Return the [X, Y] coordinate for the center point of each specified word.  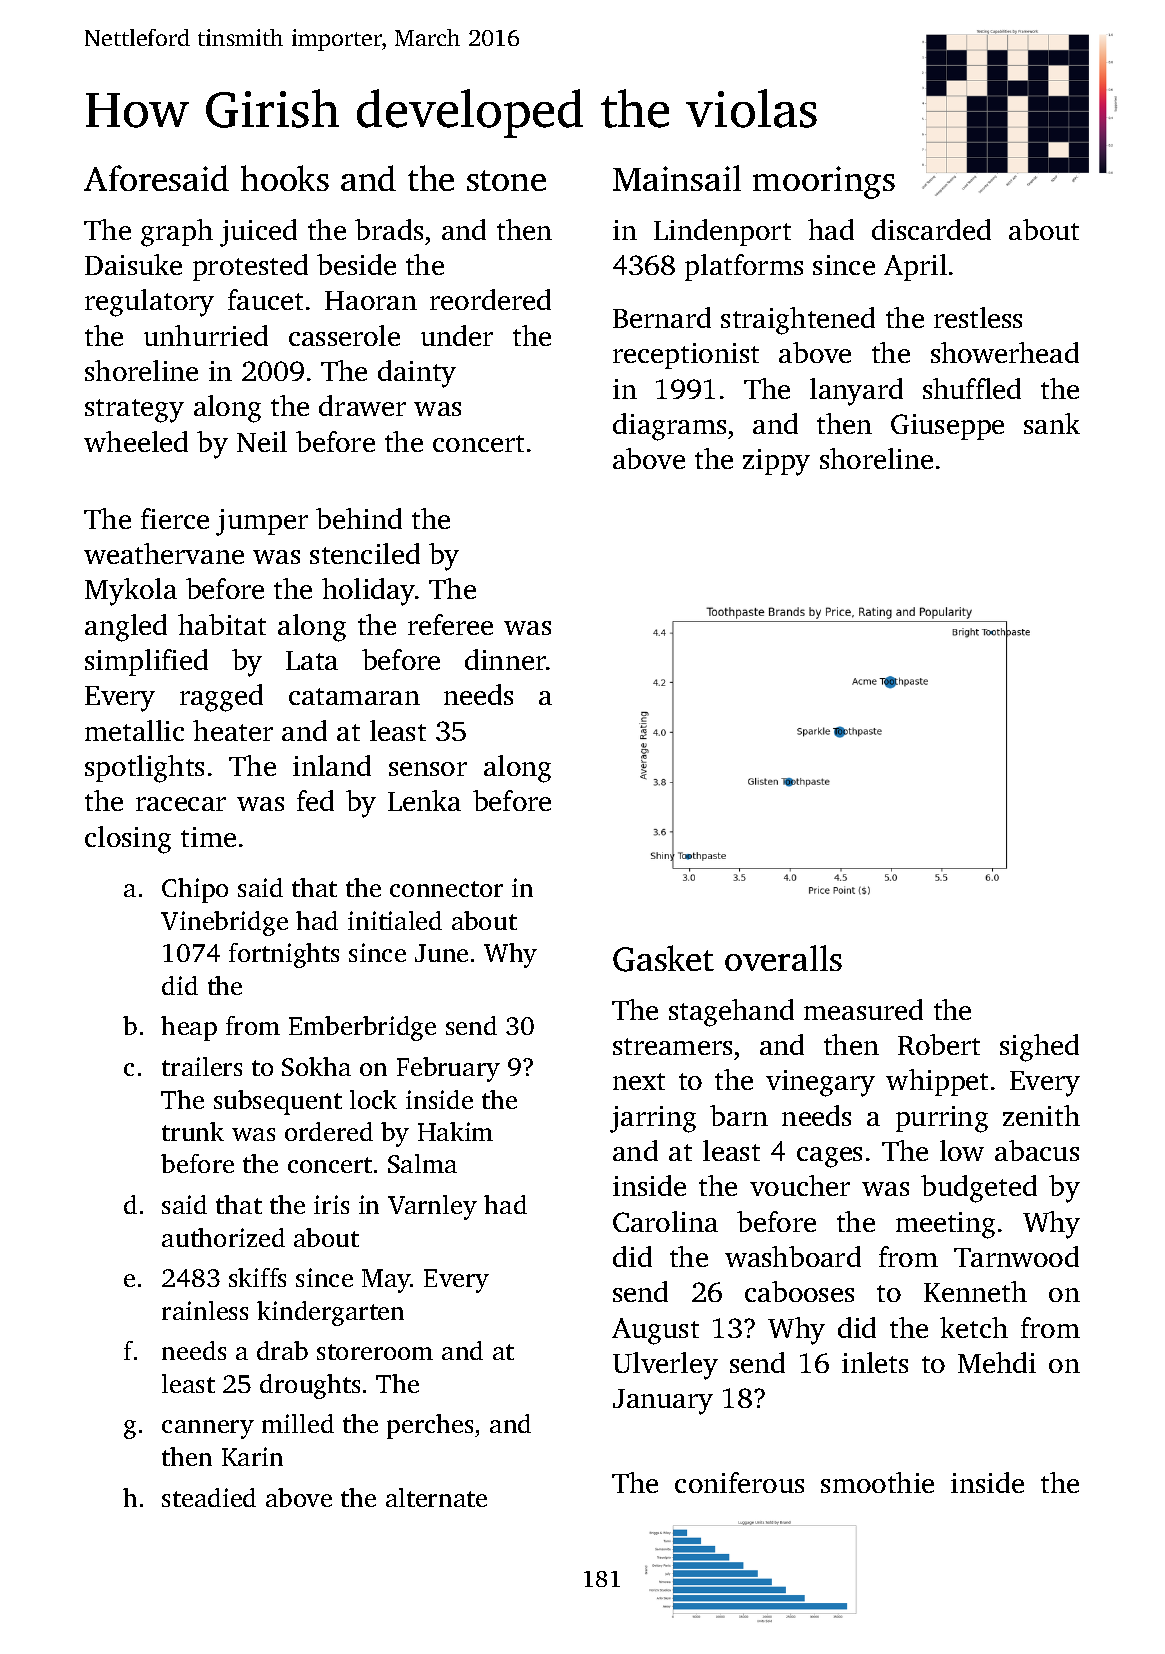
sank [1052, 423]
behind [359, 518]
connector [446, 889]
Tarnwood [1016, 1256]
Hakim [455, 1131]
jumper [262, 522]
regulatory [149, 303]
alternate [436, 1497]
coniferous [739, 1482]
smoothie [877, 1482]
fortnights [284, 955]
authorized [223, 1237]
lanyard [856, 392]
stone [506, 180]
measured [863, 1009]
